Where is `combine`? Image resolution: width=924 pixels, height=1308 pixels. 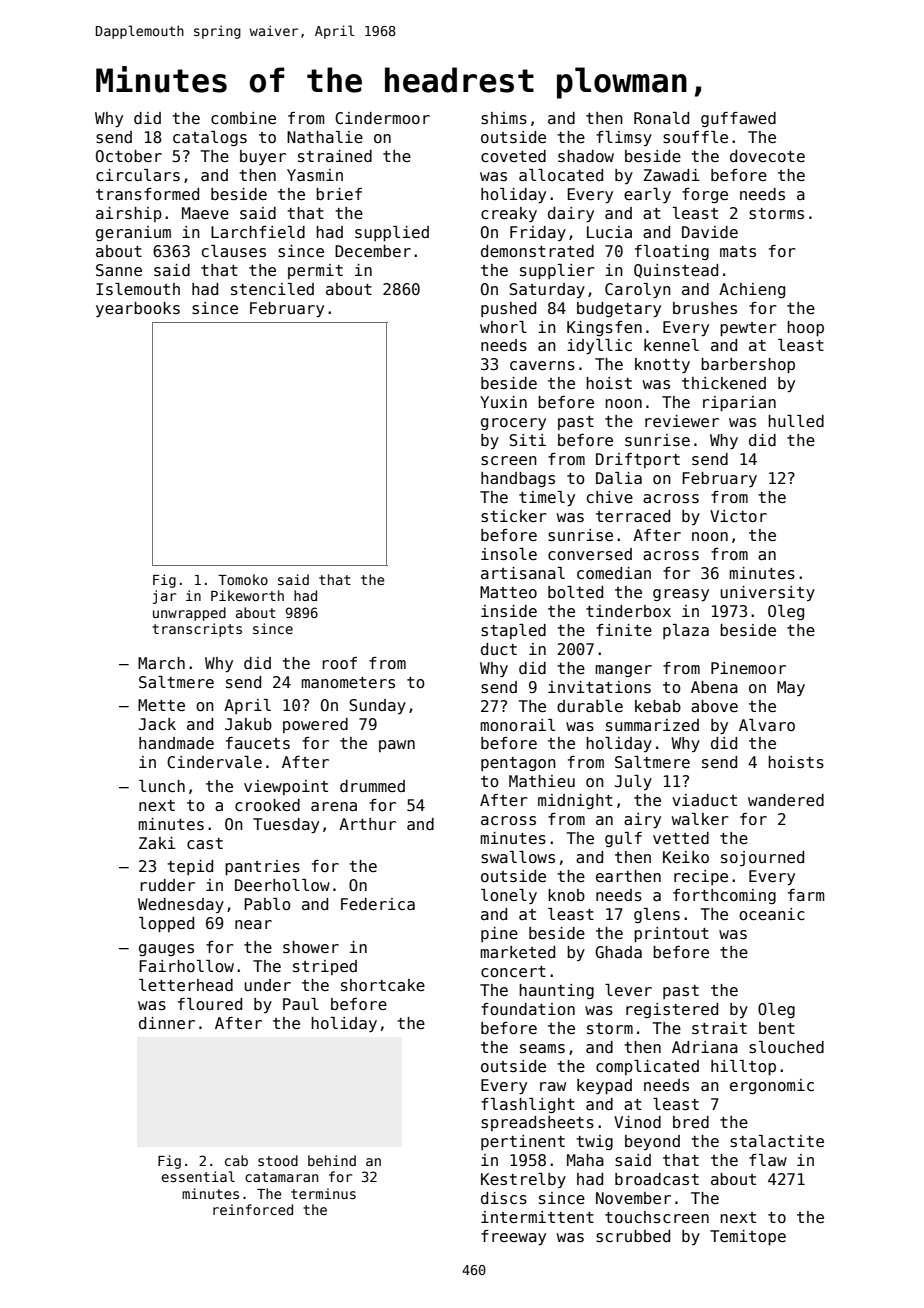
combine is located at coordinates (243, 118).
